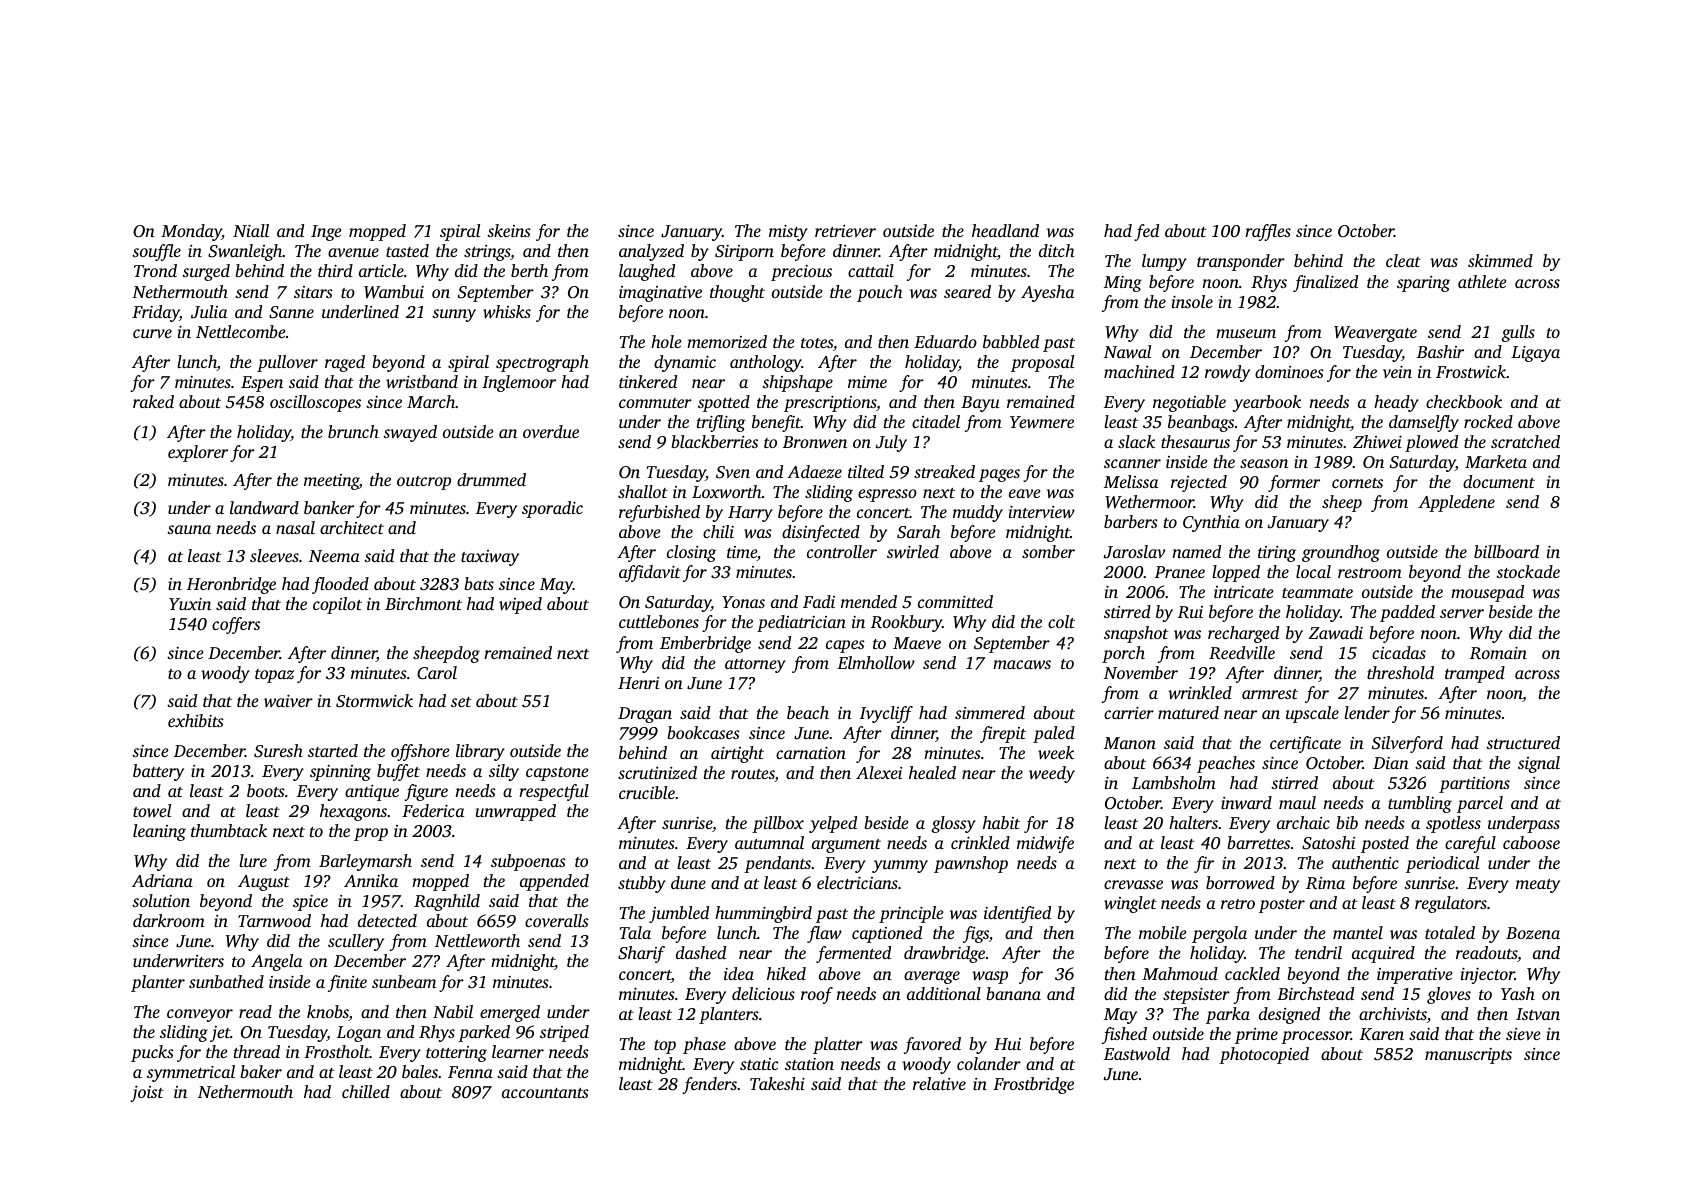 This image has height=1197, width=1693. What do you see at coordinates (971, 864) in the image?
I see `pawnshop` at bounding box center [971, 864].
